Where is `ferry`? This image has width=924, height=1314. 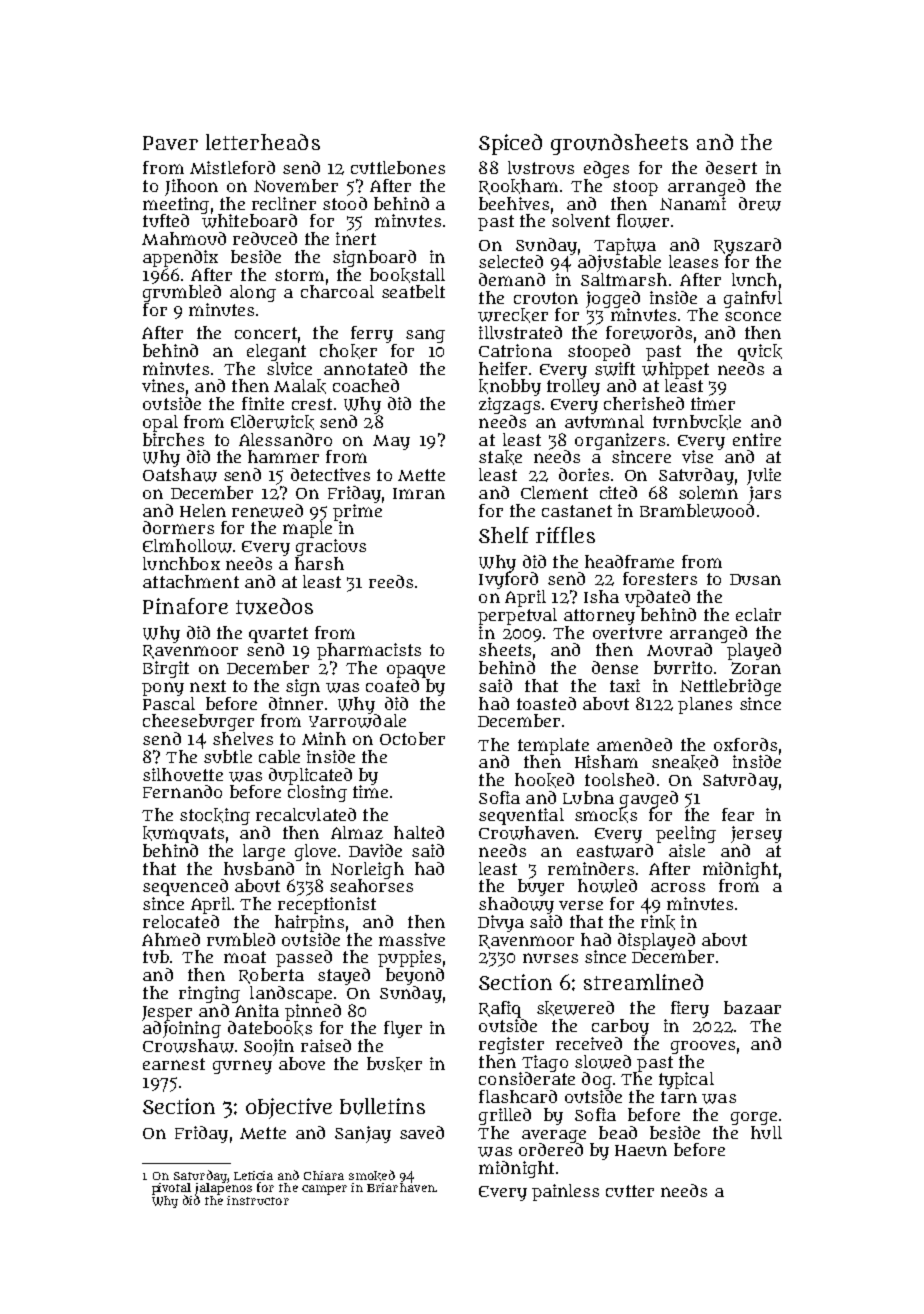
ferry is located at coordinates (372, 334).
